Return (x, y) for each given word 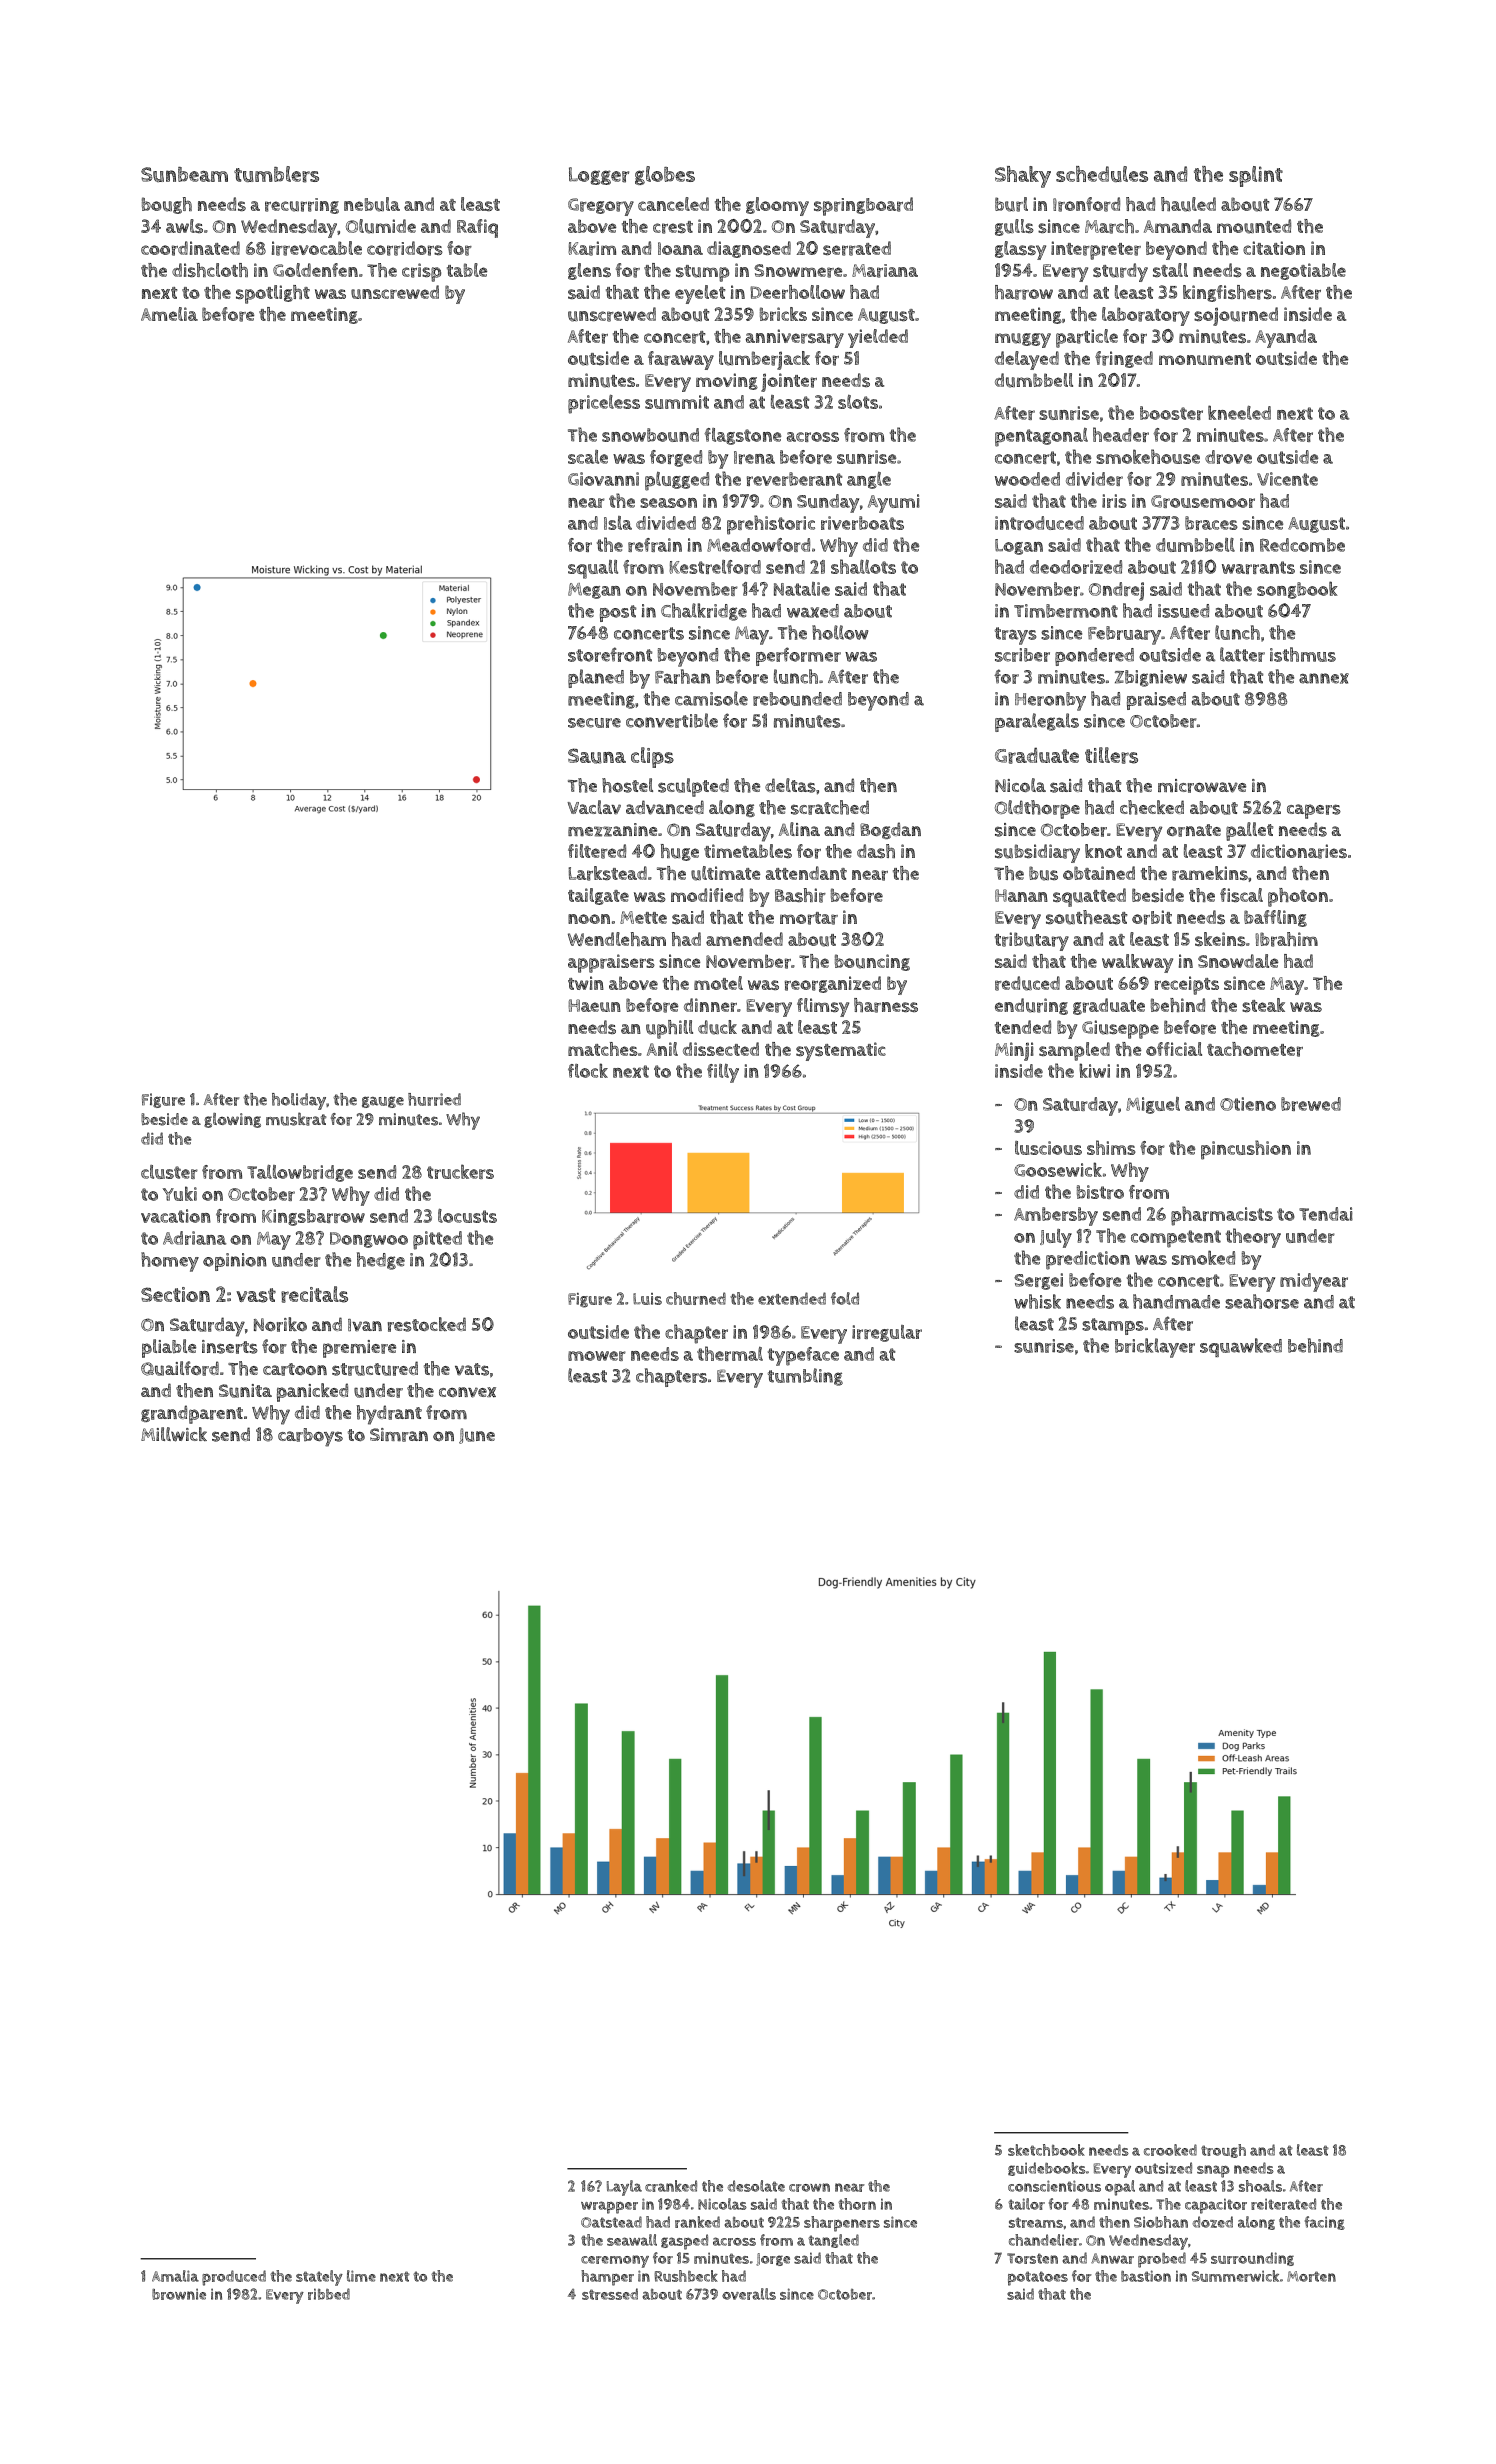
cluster (169, 1172)
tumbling (805, 1377)
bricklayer (1155, 1348)
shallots (863, 566)
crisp (421, 272)
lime (361, 2276)
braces (1211, 523)
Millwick (174, 1434)
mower (597, 1356)
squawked (1241, 1347)
